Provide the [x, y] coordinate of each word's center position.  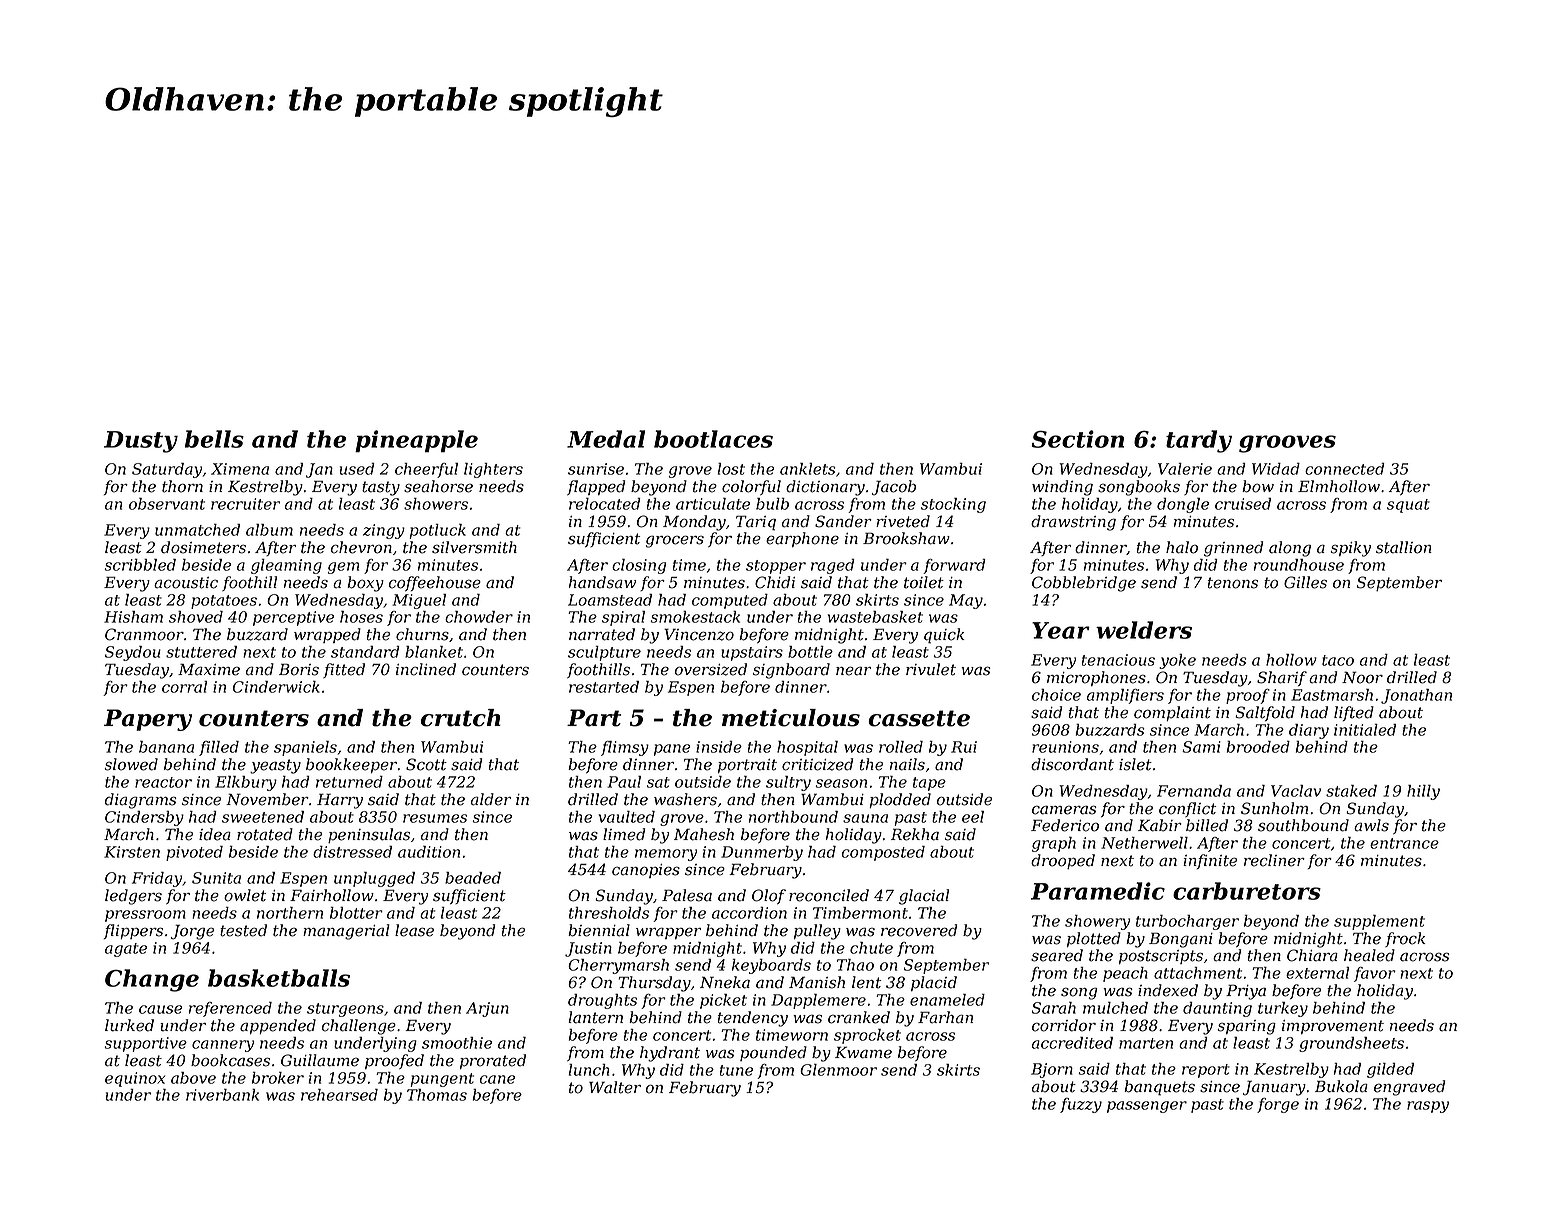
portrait [747, 766]
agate [126, 950]
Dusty [141, 442]
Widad [1276, 469]
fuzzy [1081, 1105]
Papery [148, 720]
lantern [595, 1017]
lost [731, 469]
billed [1207, 825]
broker [278, 1078]
